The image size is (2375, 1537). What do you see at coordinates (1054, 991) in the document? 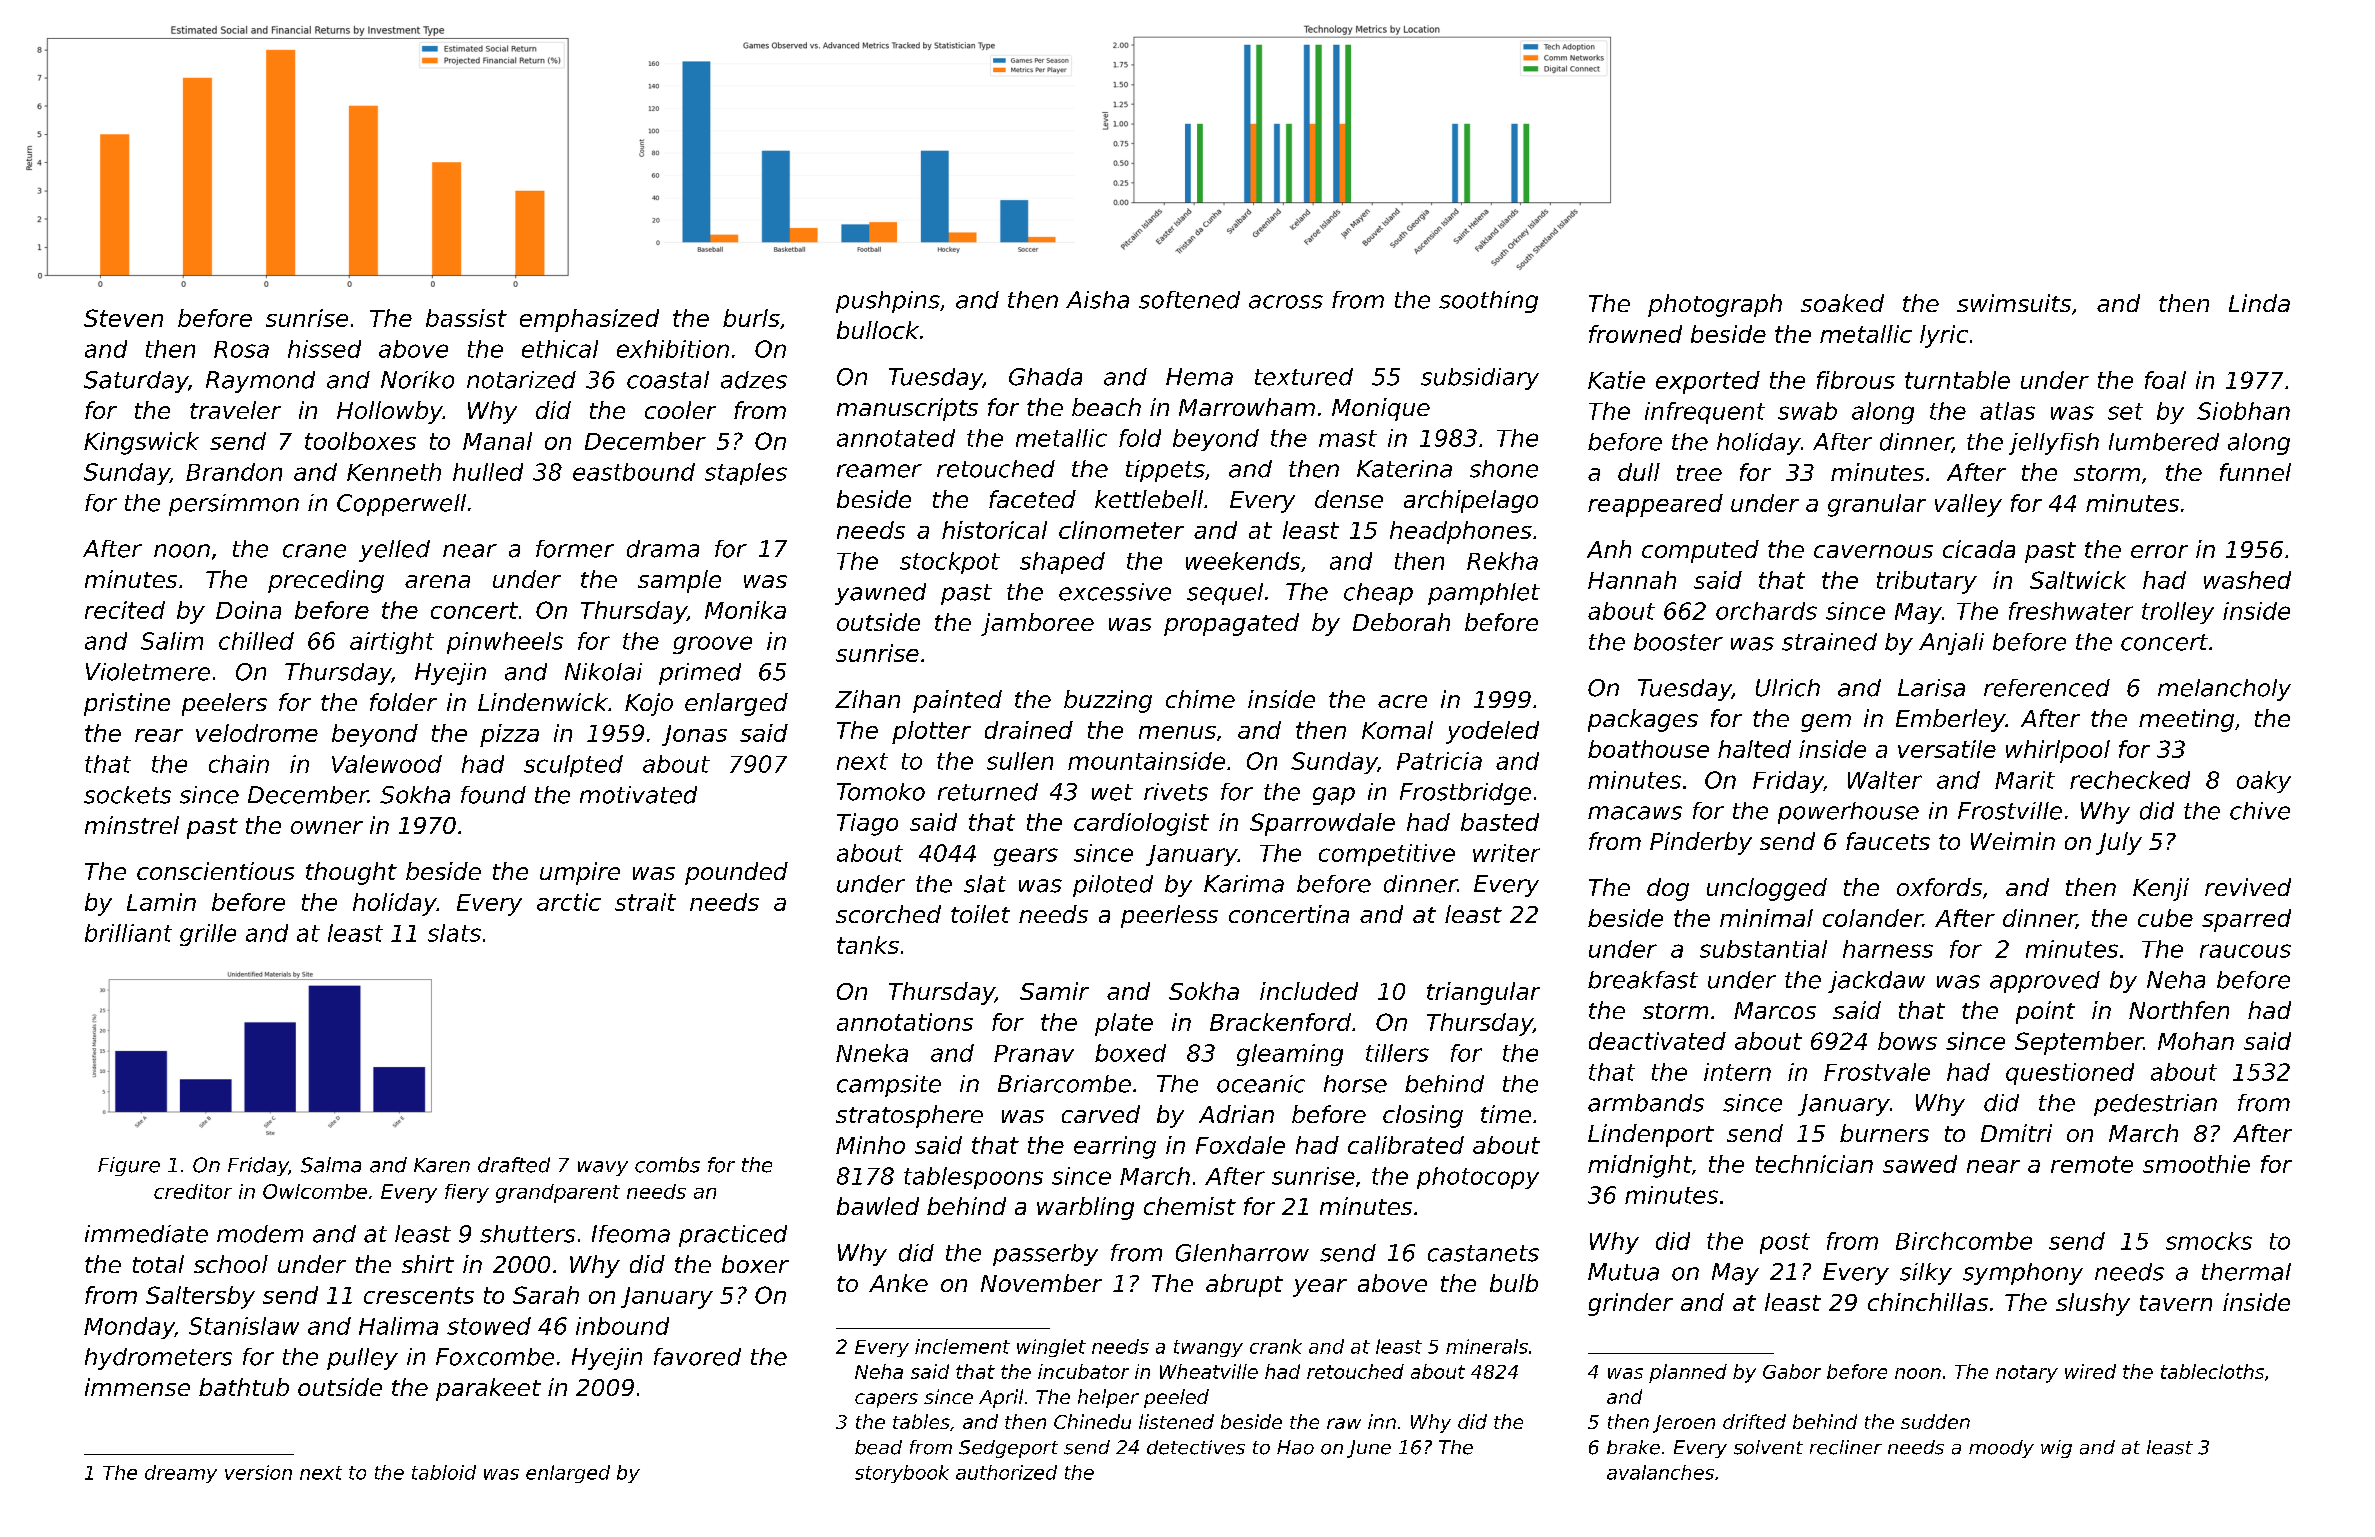
I see `Samir` at bounding box center [1054, 991].
